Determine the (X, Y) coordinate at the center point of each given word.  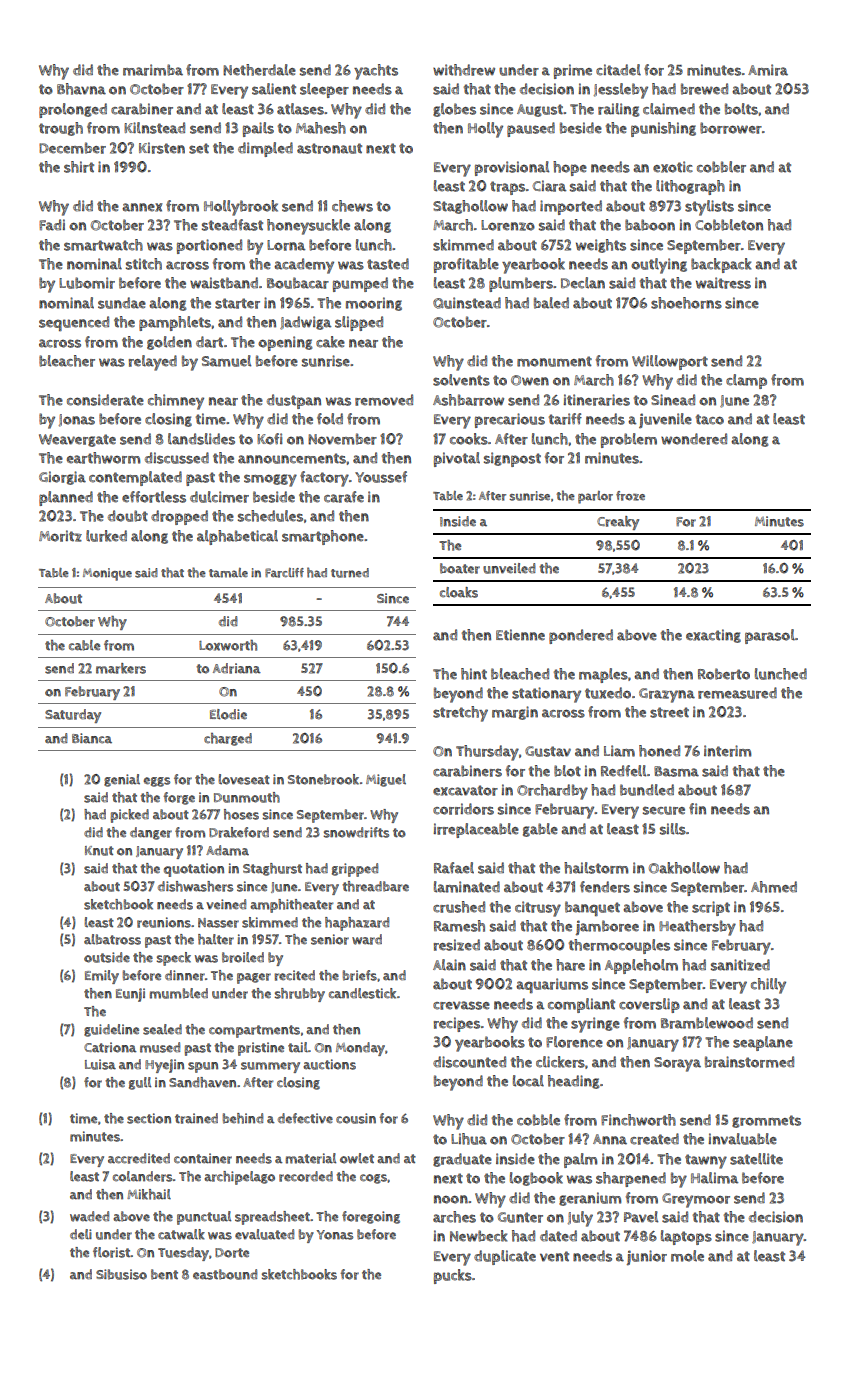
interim (727, 751)
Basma (676, 771)
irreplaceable (476, 830)
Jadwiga (305, 323)
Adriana (237, 668)
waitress (723, 283)
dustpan (294, 401)
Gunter (520, 1217)
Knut (99, 851)
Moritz (60, 536)
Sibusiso (121, 1274)
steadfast (232, 225)
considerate (105, 400)
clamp (746, 381)
